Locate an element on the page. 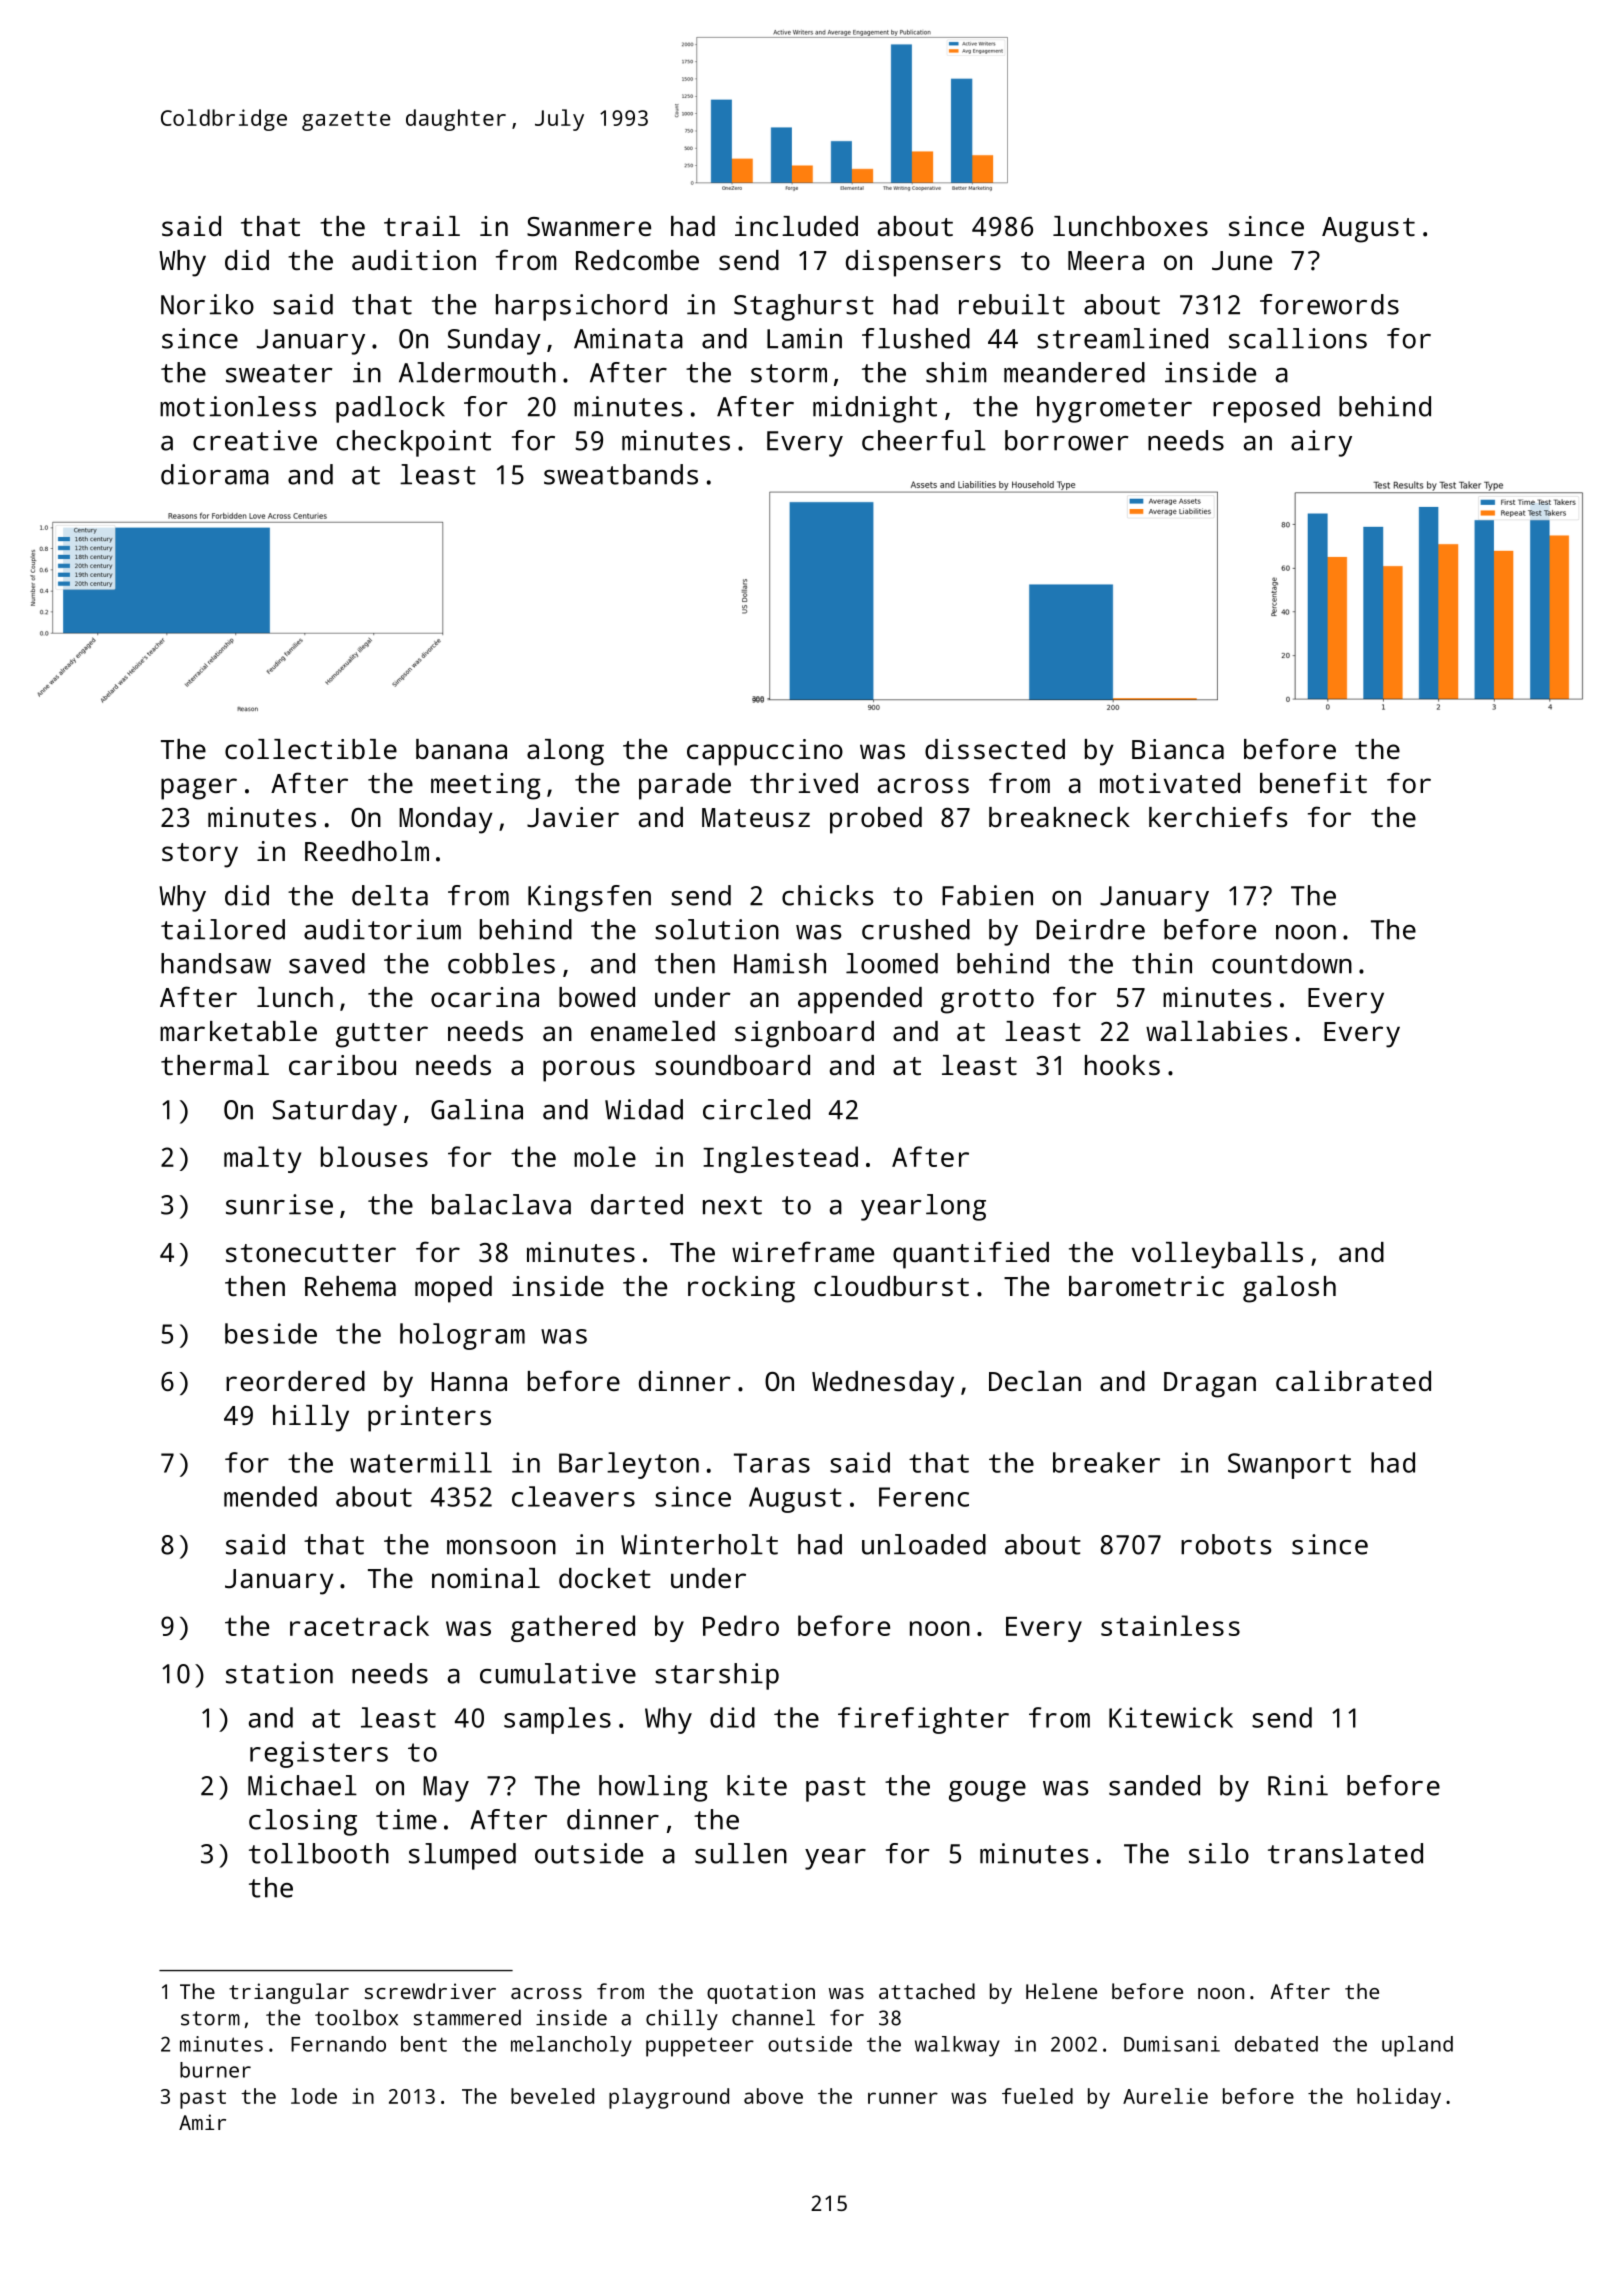 The width and height of the page is (1620, 2292). holiday is located at coordinates (1399, 2098).
